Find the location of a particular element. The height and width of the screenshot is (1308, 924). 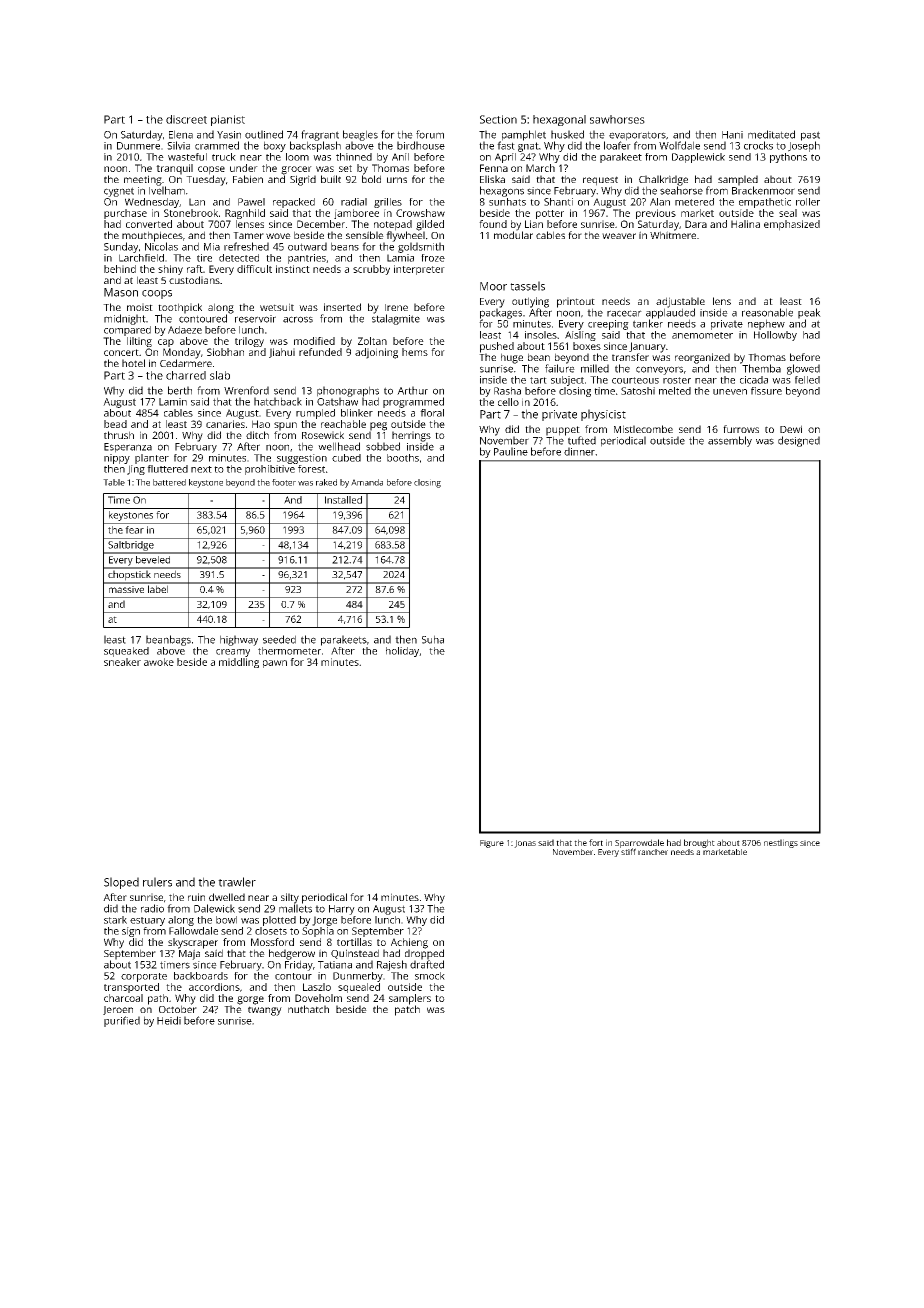

Figure is located at coordinates (492, 844).
